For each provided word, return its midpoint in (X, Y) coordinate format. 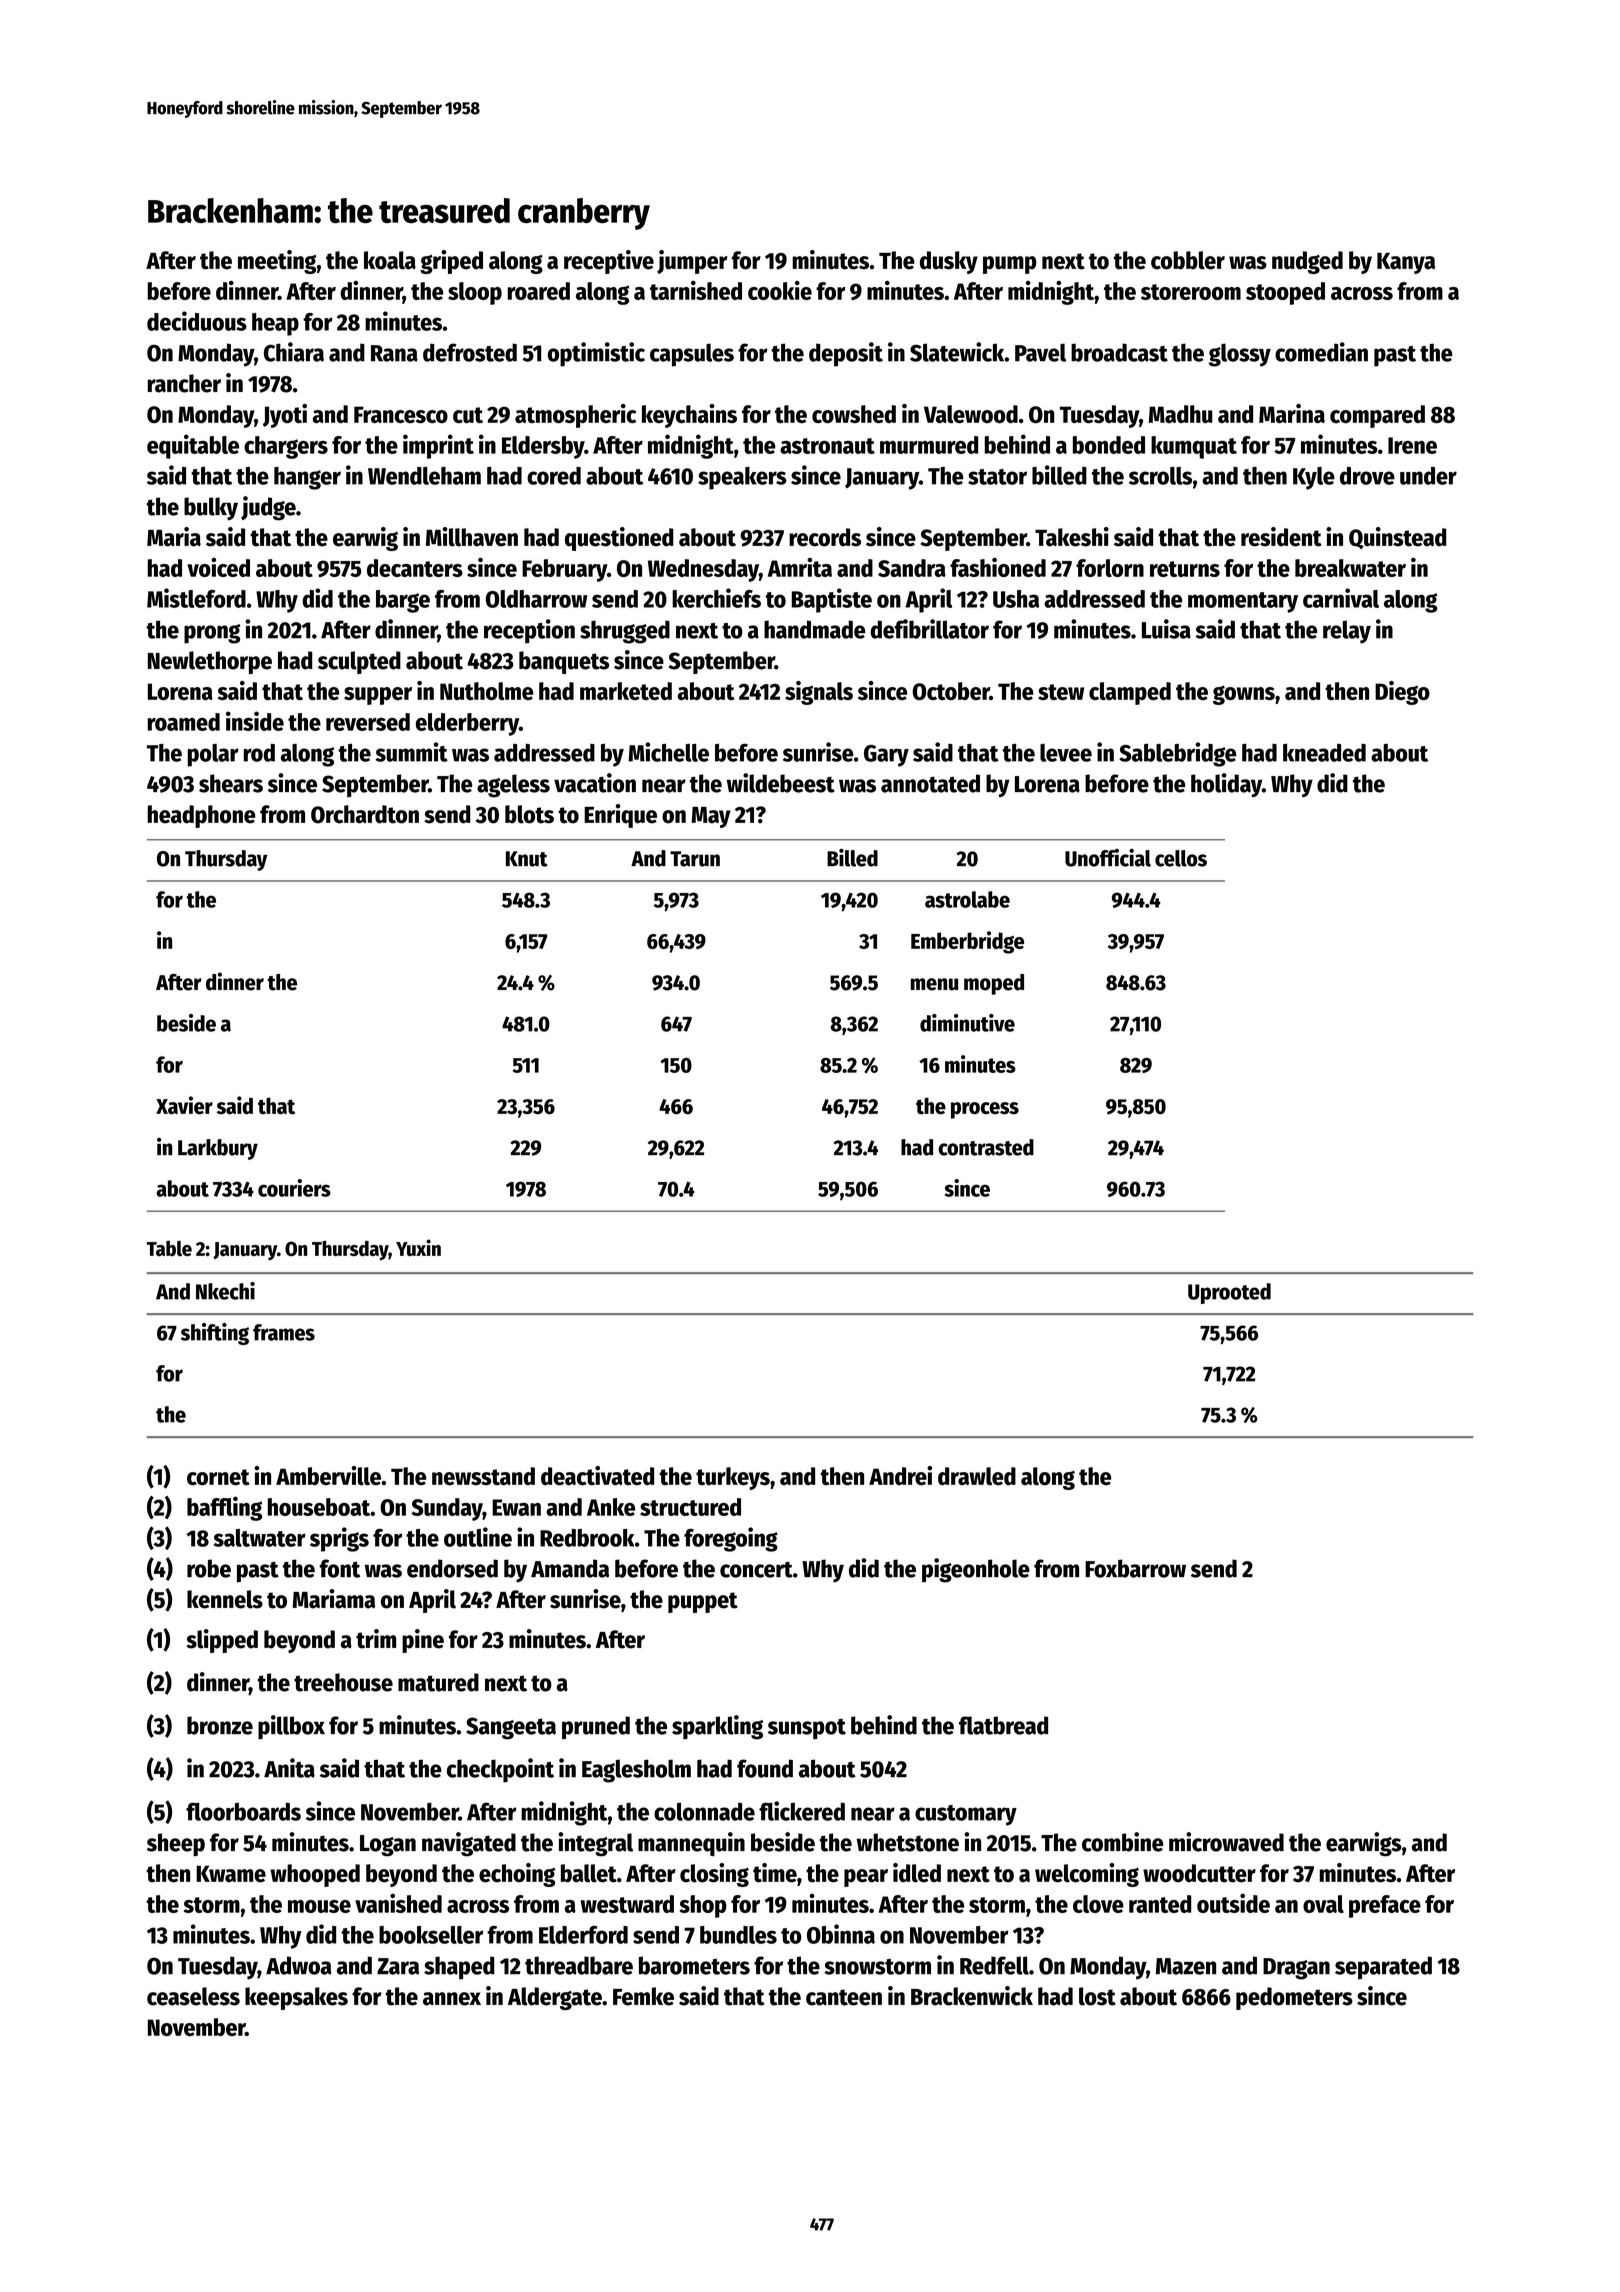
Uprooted (1229, 1293)
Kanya (1406, 263)
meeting (277, 262)
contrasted (986, 1147)
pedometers (1294, 1998)
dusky (949, 262)
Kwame (231, 1874)
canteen (844, 1997)
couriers (294, 1188)
